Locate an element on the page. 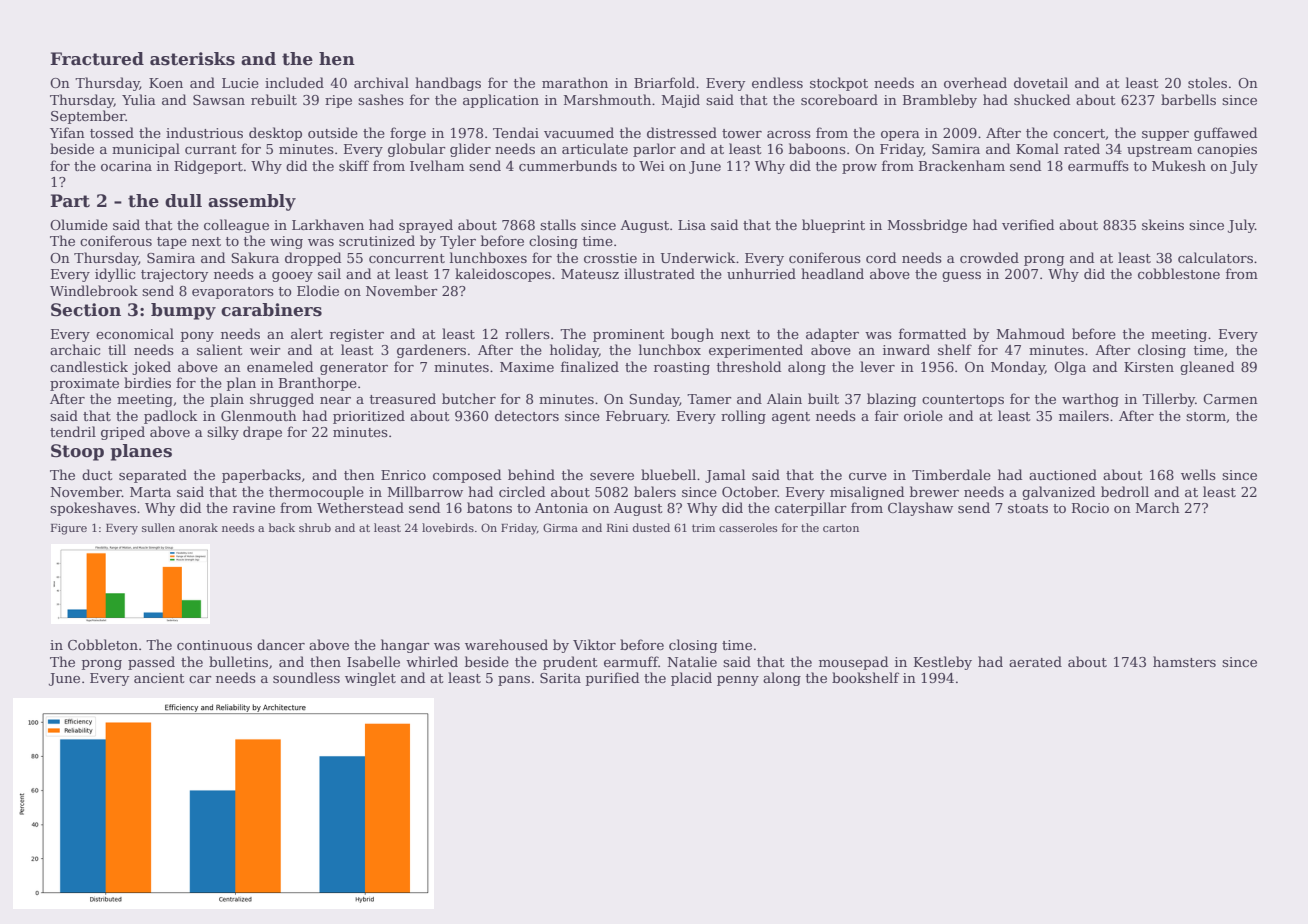  prioritized is located at coordinates (369, 417).
